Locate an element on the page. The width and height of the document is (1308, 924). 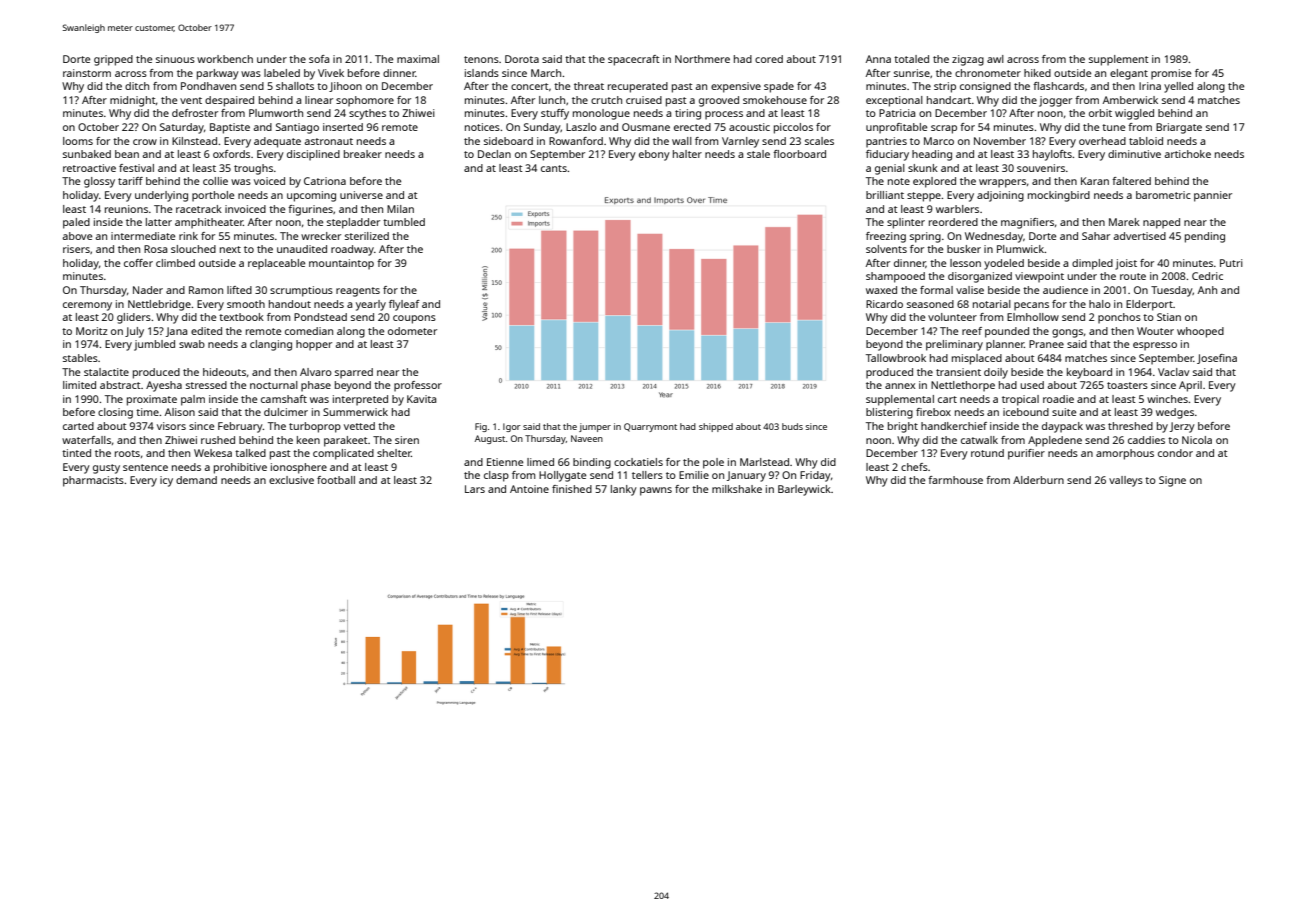
Briargate is located at coordinates (1179, 128).
